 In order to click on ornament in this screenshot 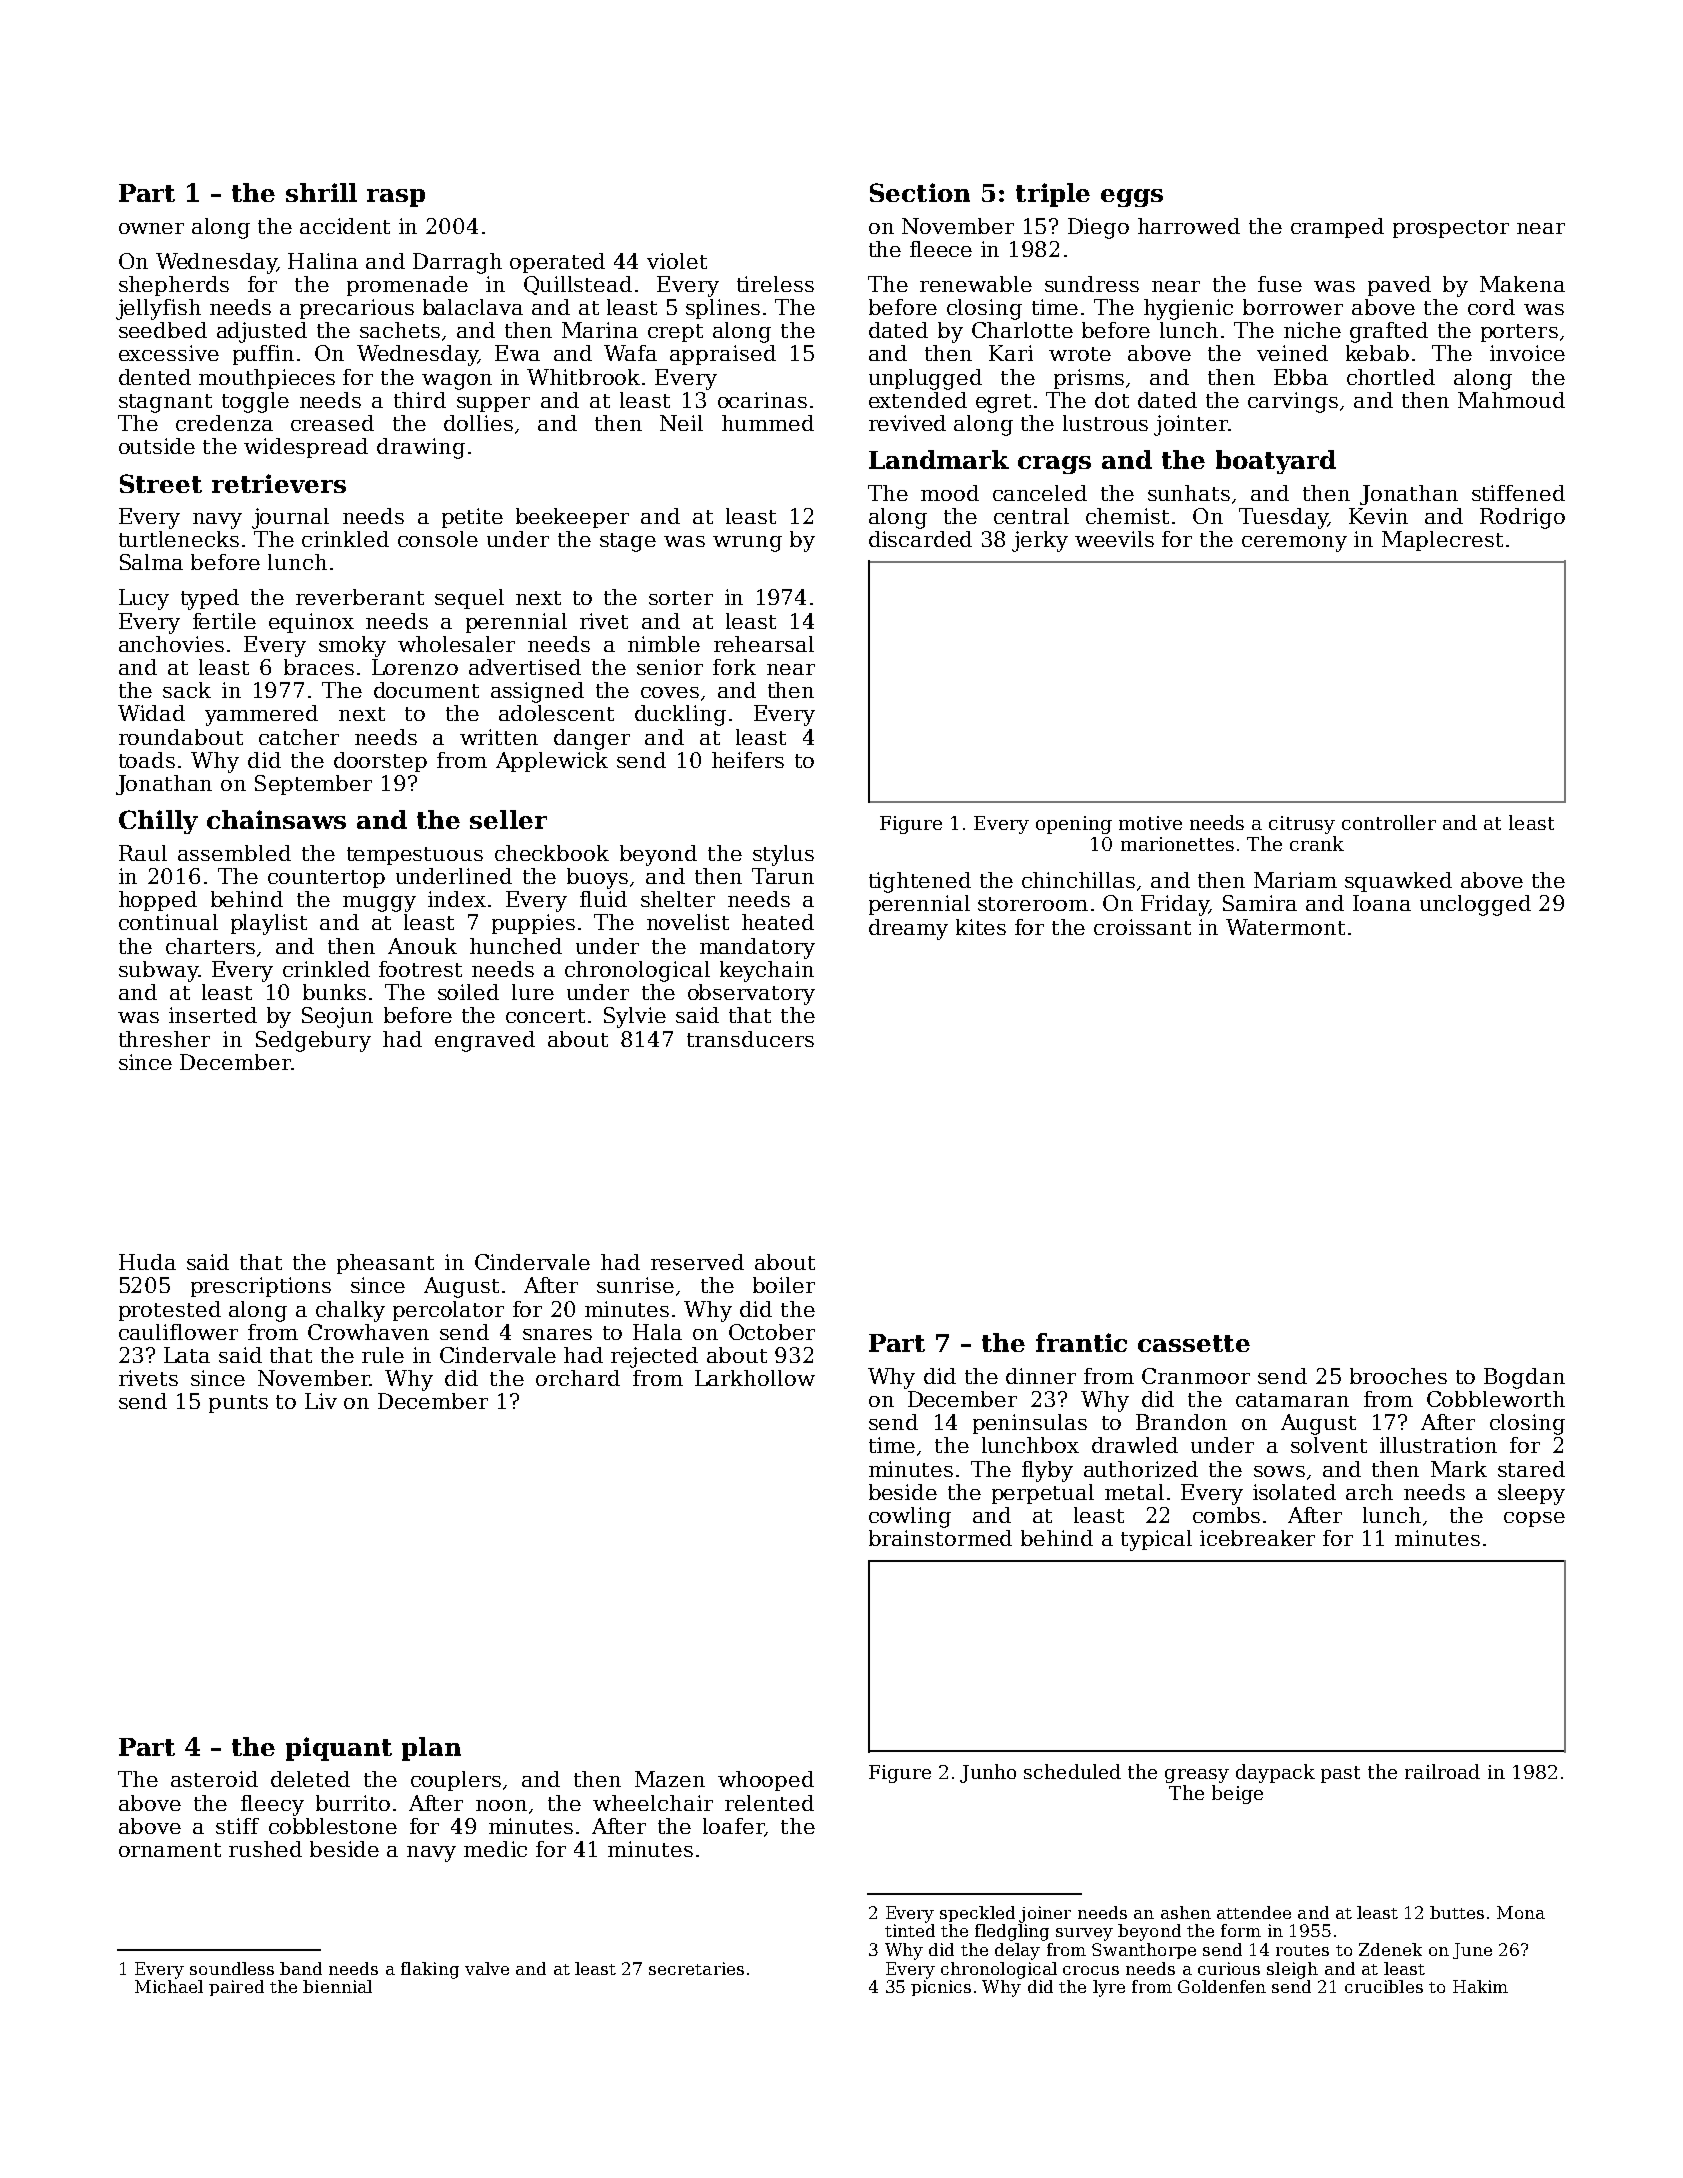, I will do `click(170, 1850)`.
